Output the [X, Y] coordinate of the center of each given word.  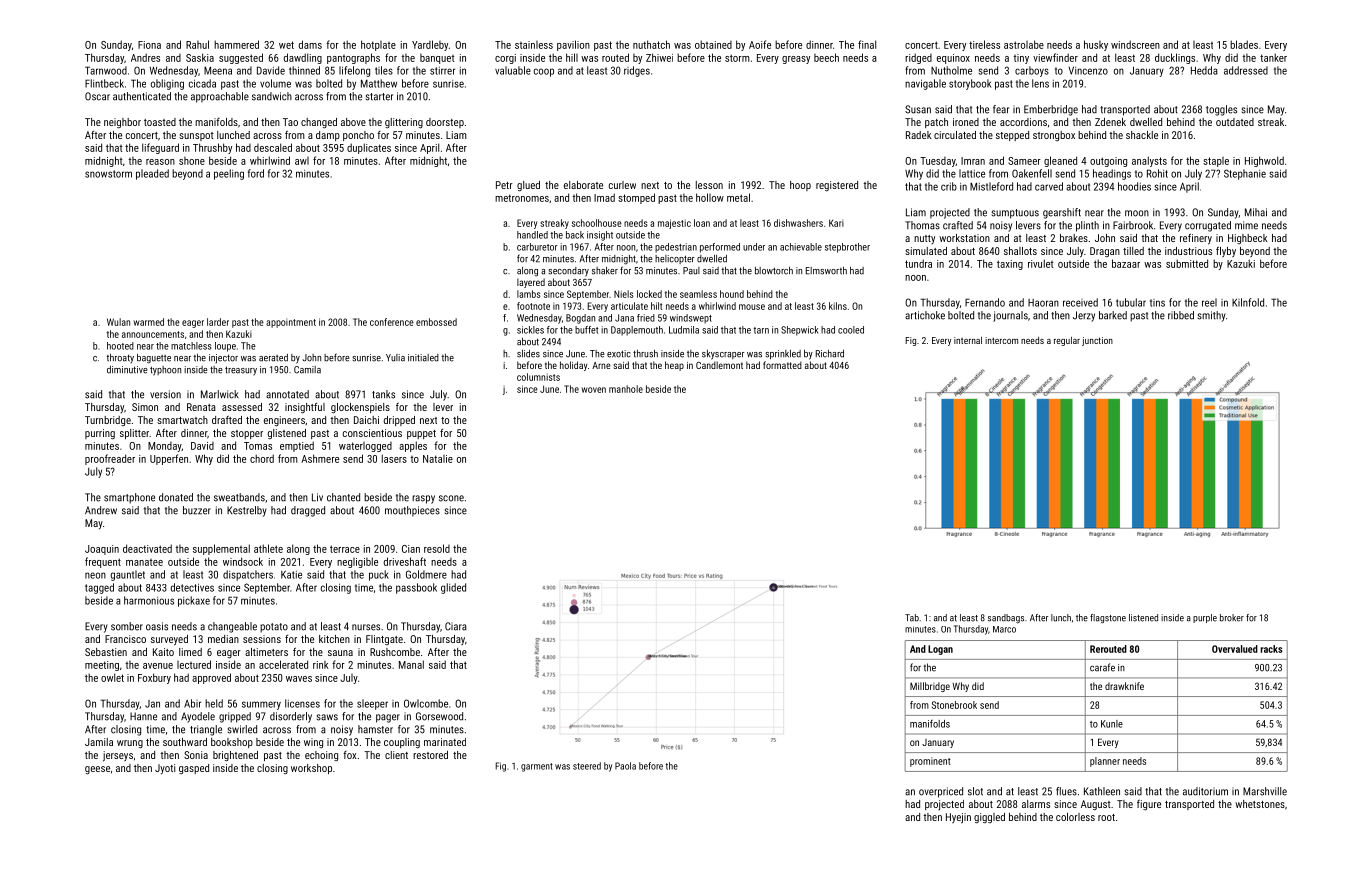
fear [1001, 109]
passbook [416, 588]
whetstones [1260, 804]
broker [1232, 618]
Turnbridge [108, 421]
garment [537, 767]
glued [528, 186]
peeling [229, 174]
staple [1216, 162]
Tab [912, 618]
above [353, 122]
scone [451, 498]
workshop [311, 769]
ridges [637, 71]
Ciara [456, 626]
